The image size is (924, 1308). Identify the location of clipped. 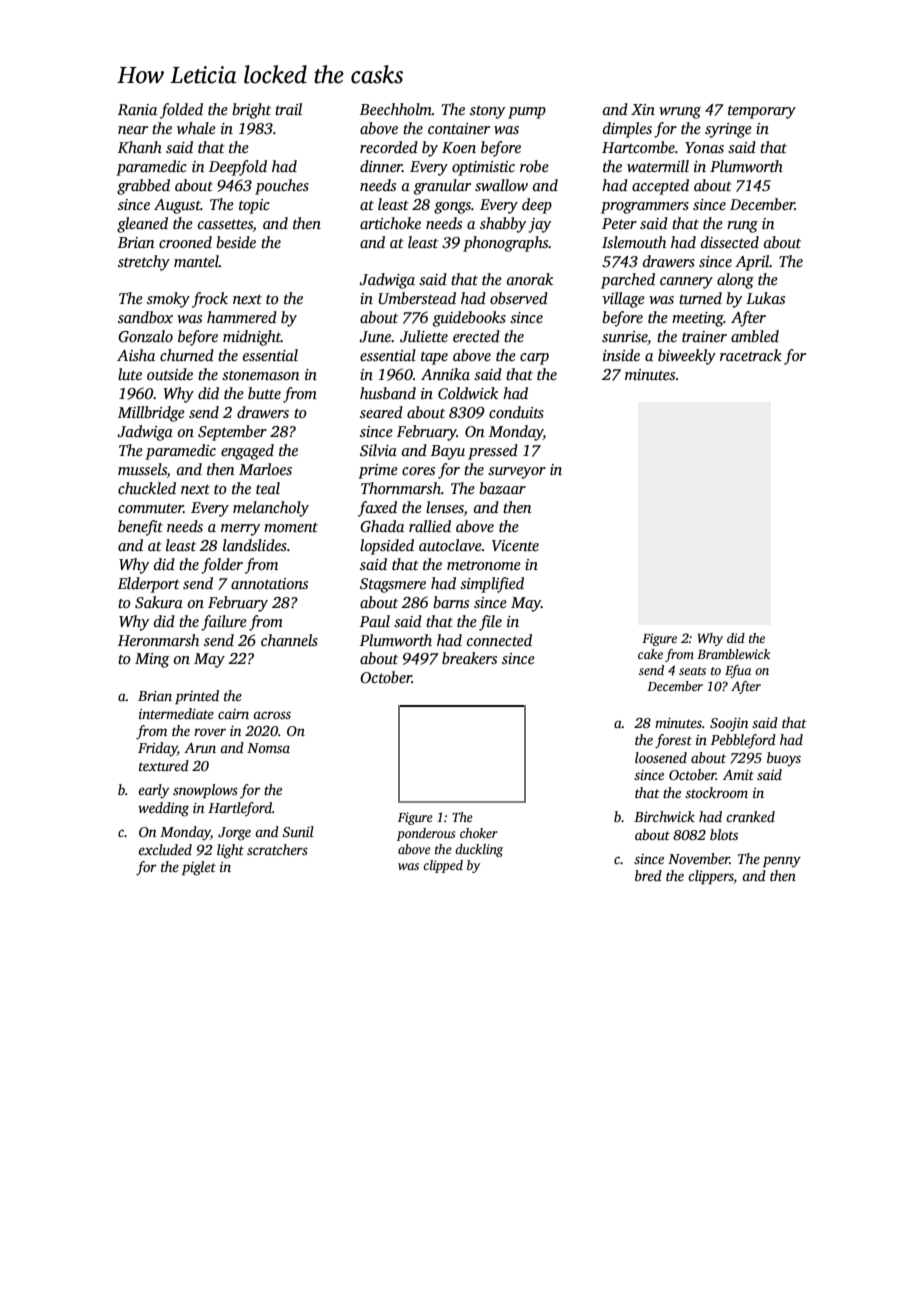
(443, 866).
